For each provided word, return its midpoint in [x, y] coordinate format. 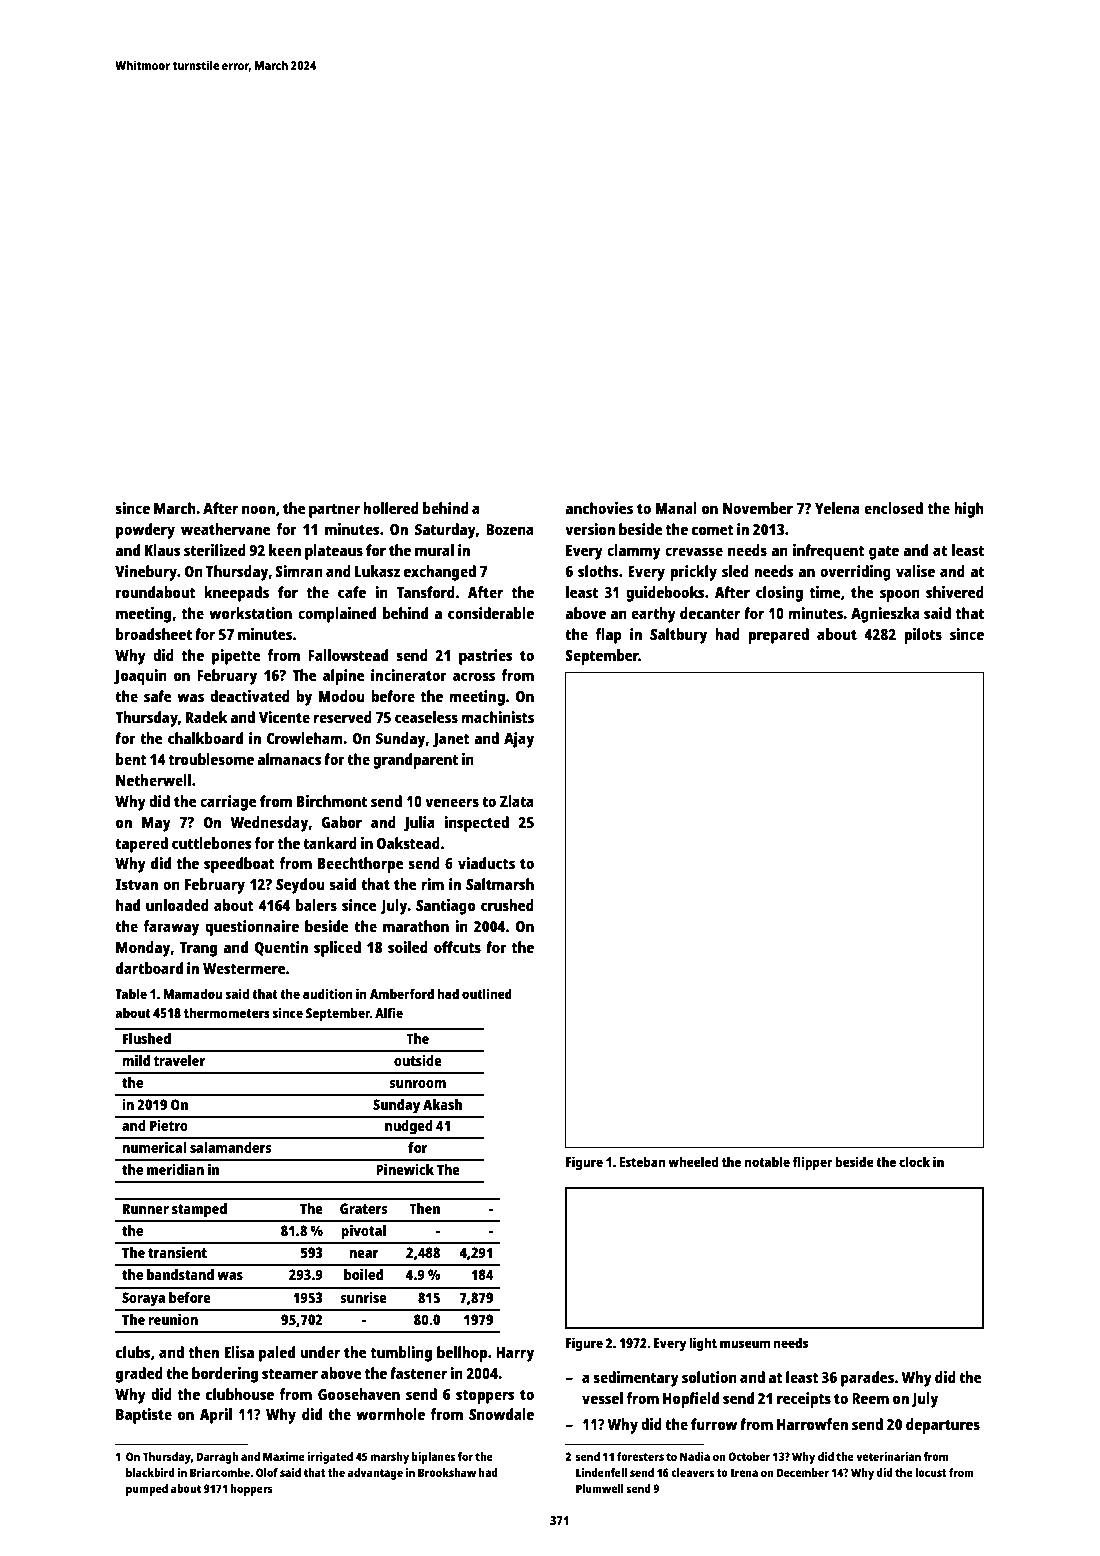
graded [139, 1375]
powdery [145, 531]
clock [914, 1161]
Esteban [642, 1161]
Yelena [837, 508]
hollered [391, 508]
